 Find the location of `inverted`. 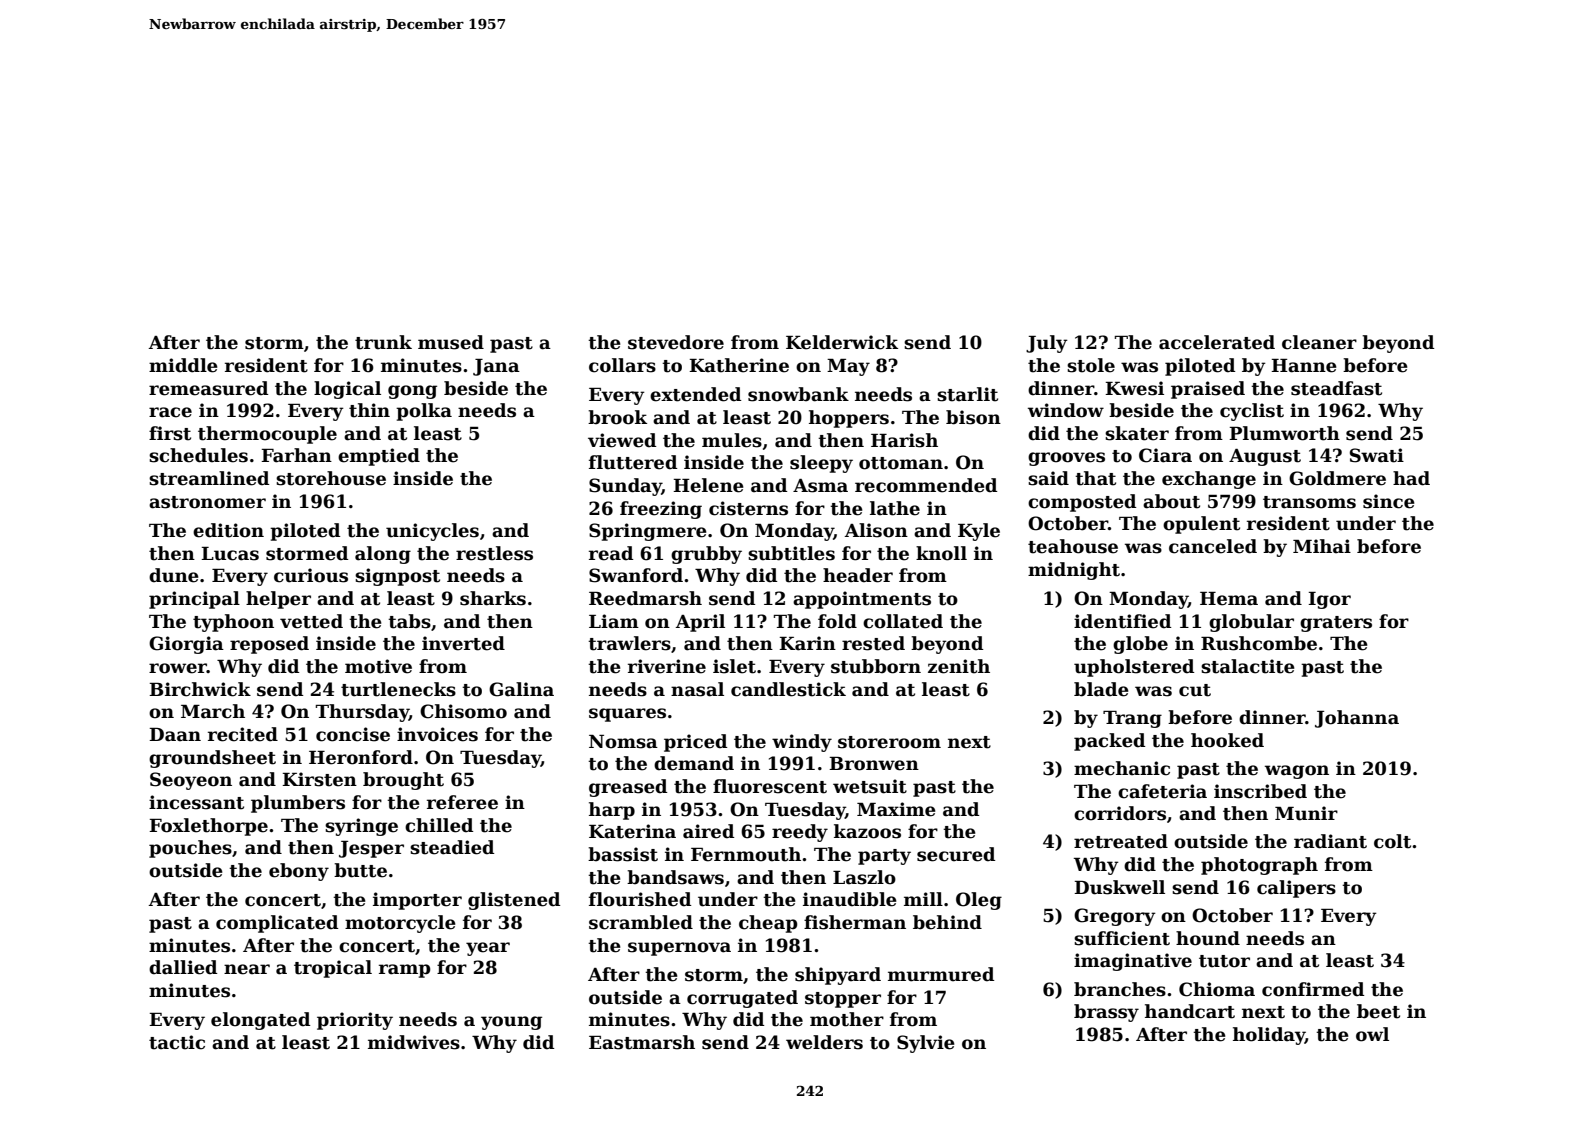

inverted is located at coordinates (463, 643).
